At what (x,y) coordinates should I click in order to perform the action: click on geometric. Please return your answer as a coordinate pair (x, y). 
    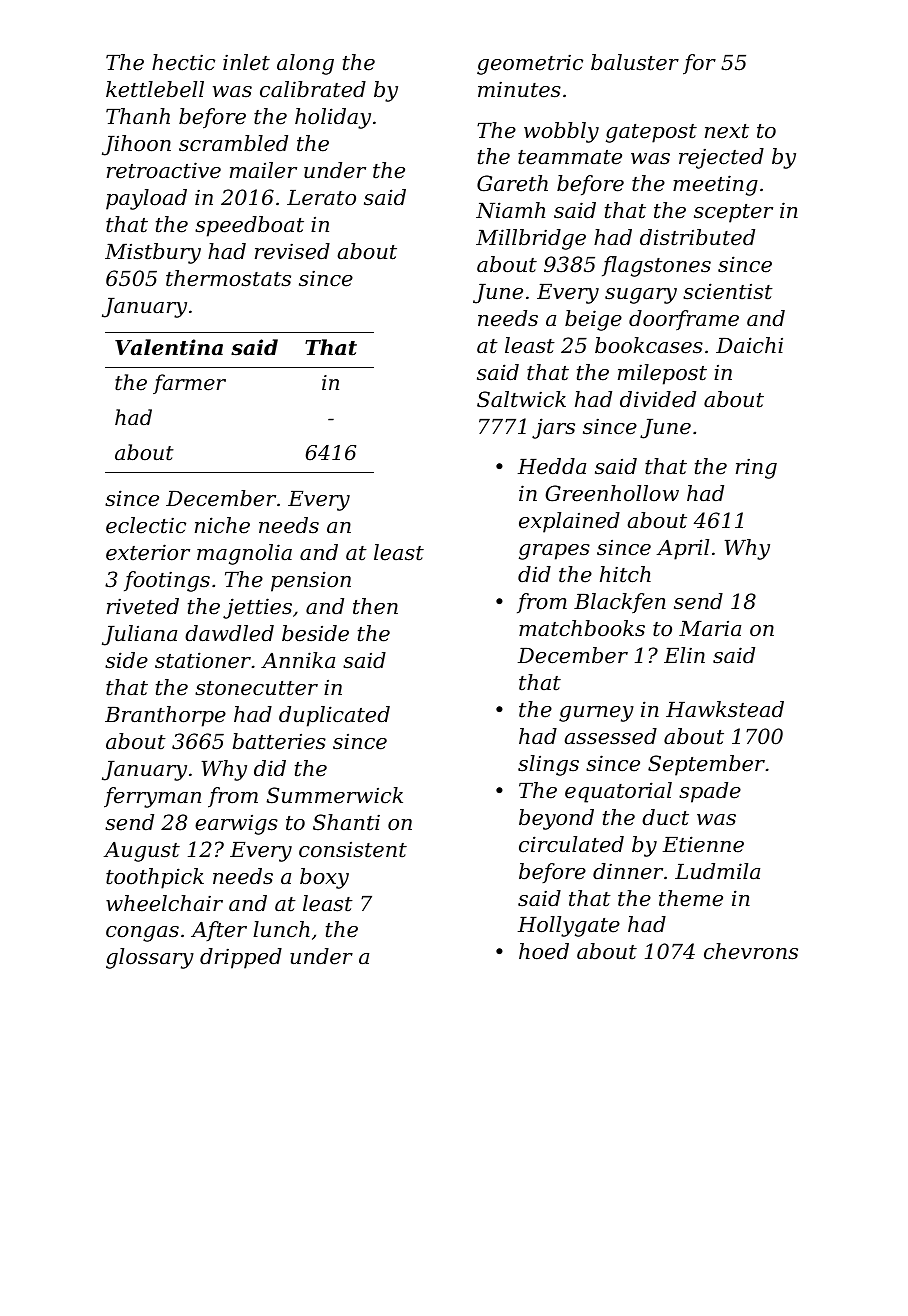
    Looking at the image, I should click on (530, 65).
